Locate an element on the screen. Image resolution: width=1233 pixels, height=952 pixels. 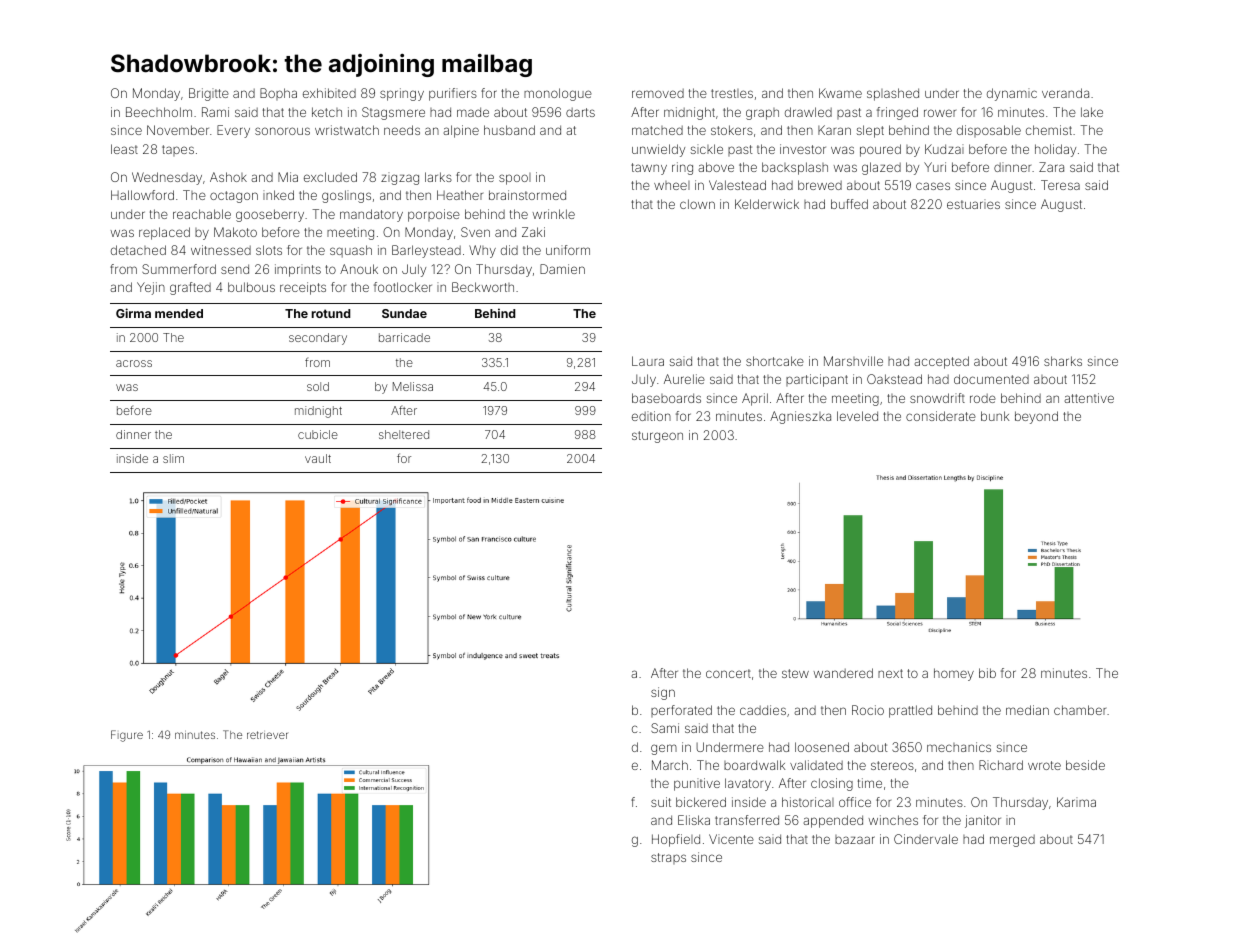
unwieldy is located at coordinates (658, 150).
